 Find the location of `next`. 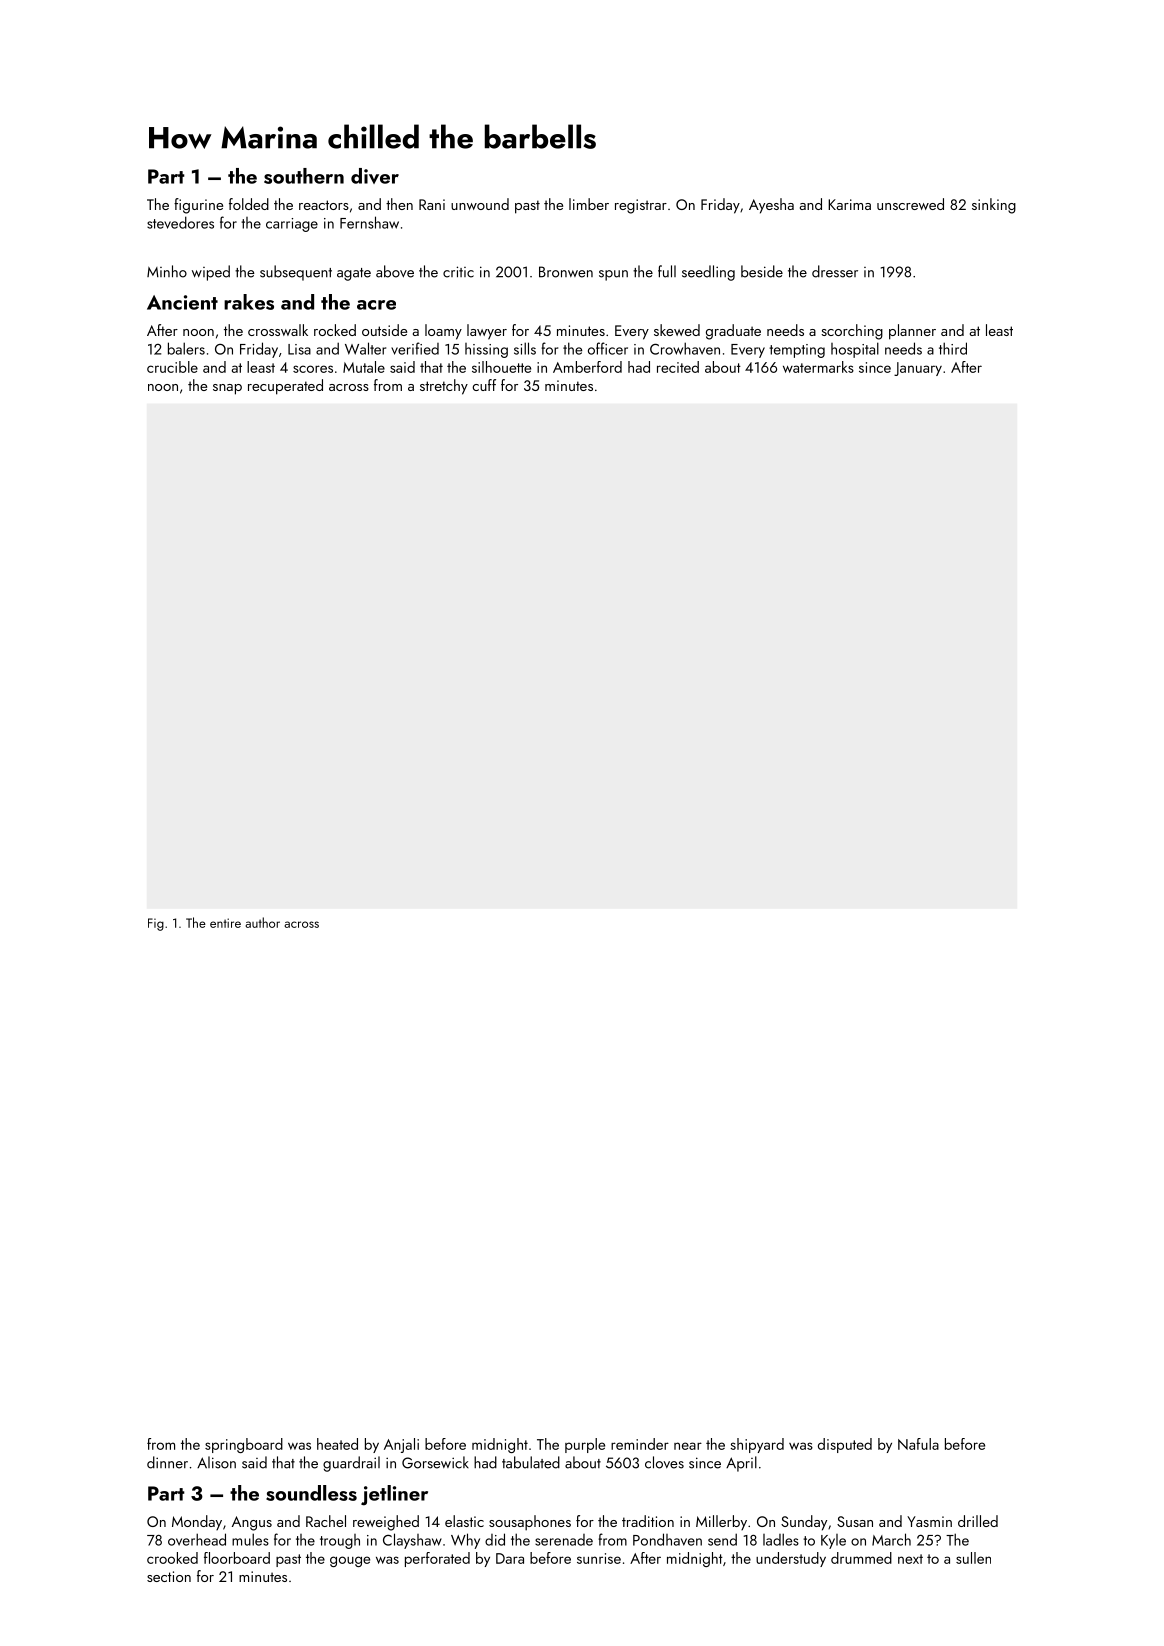

next is located at coordinates (910, 1559).
